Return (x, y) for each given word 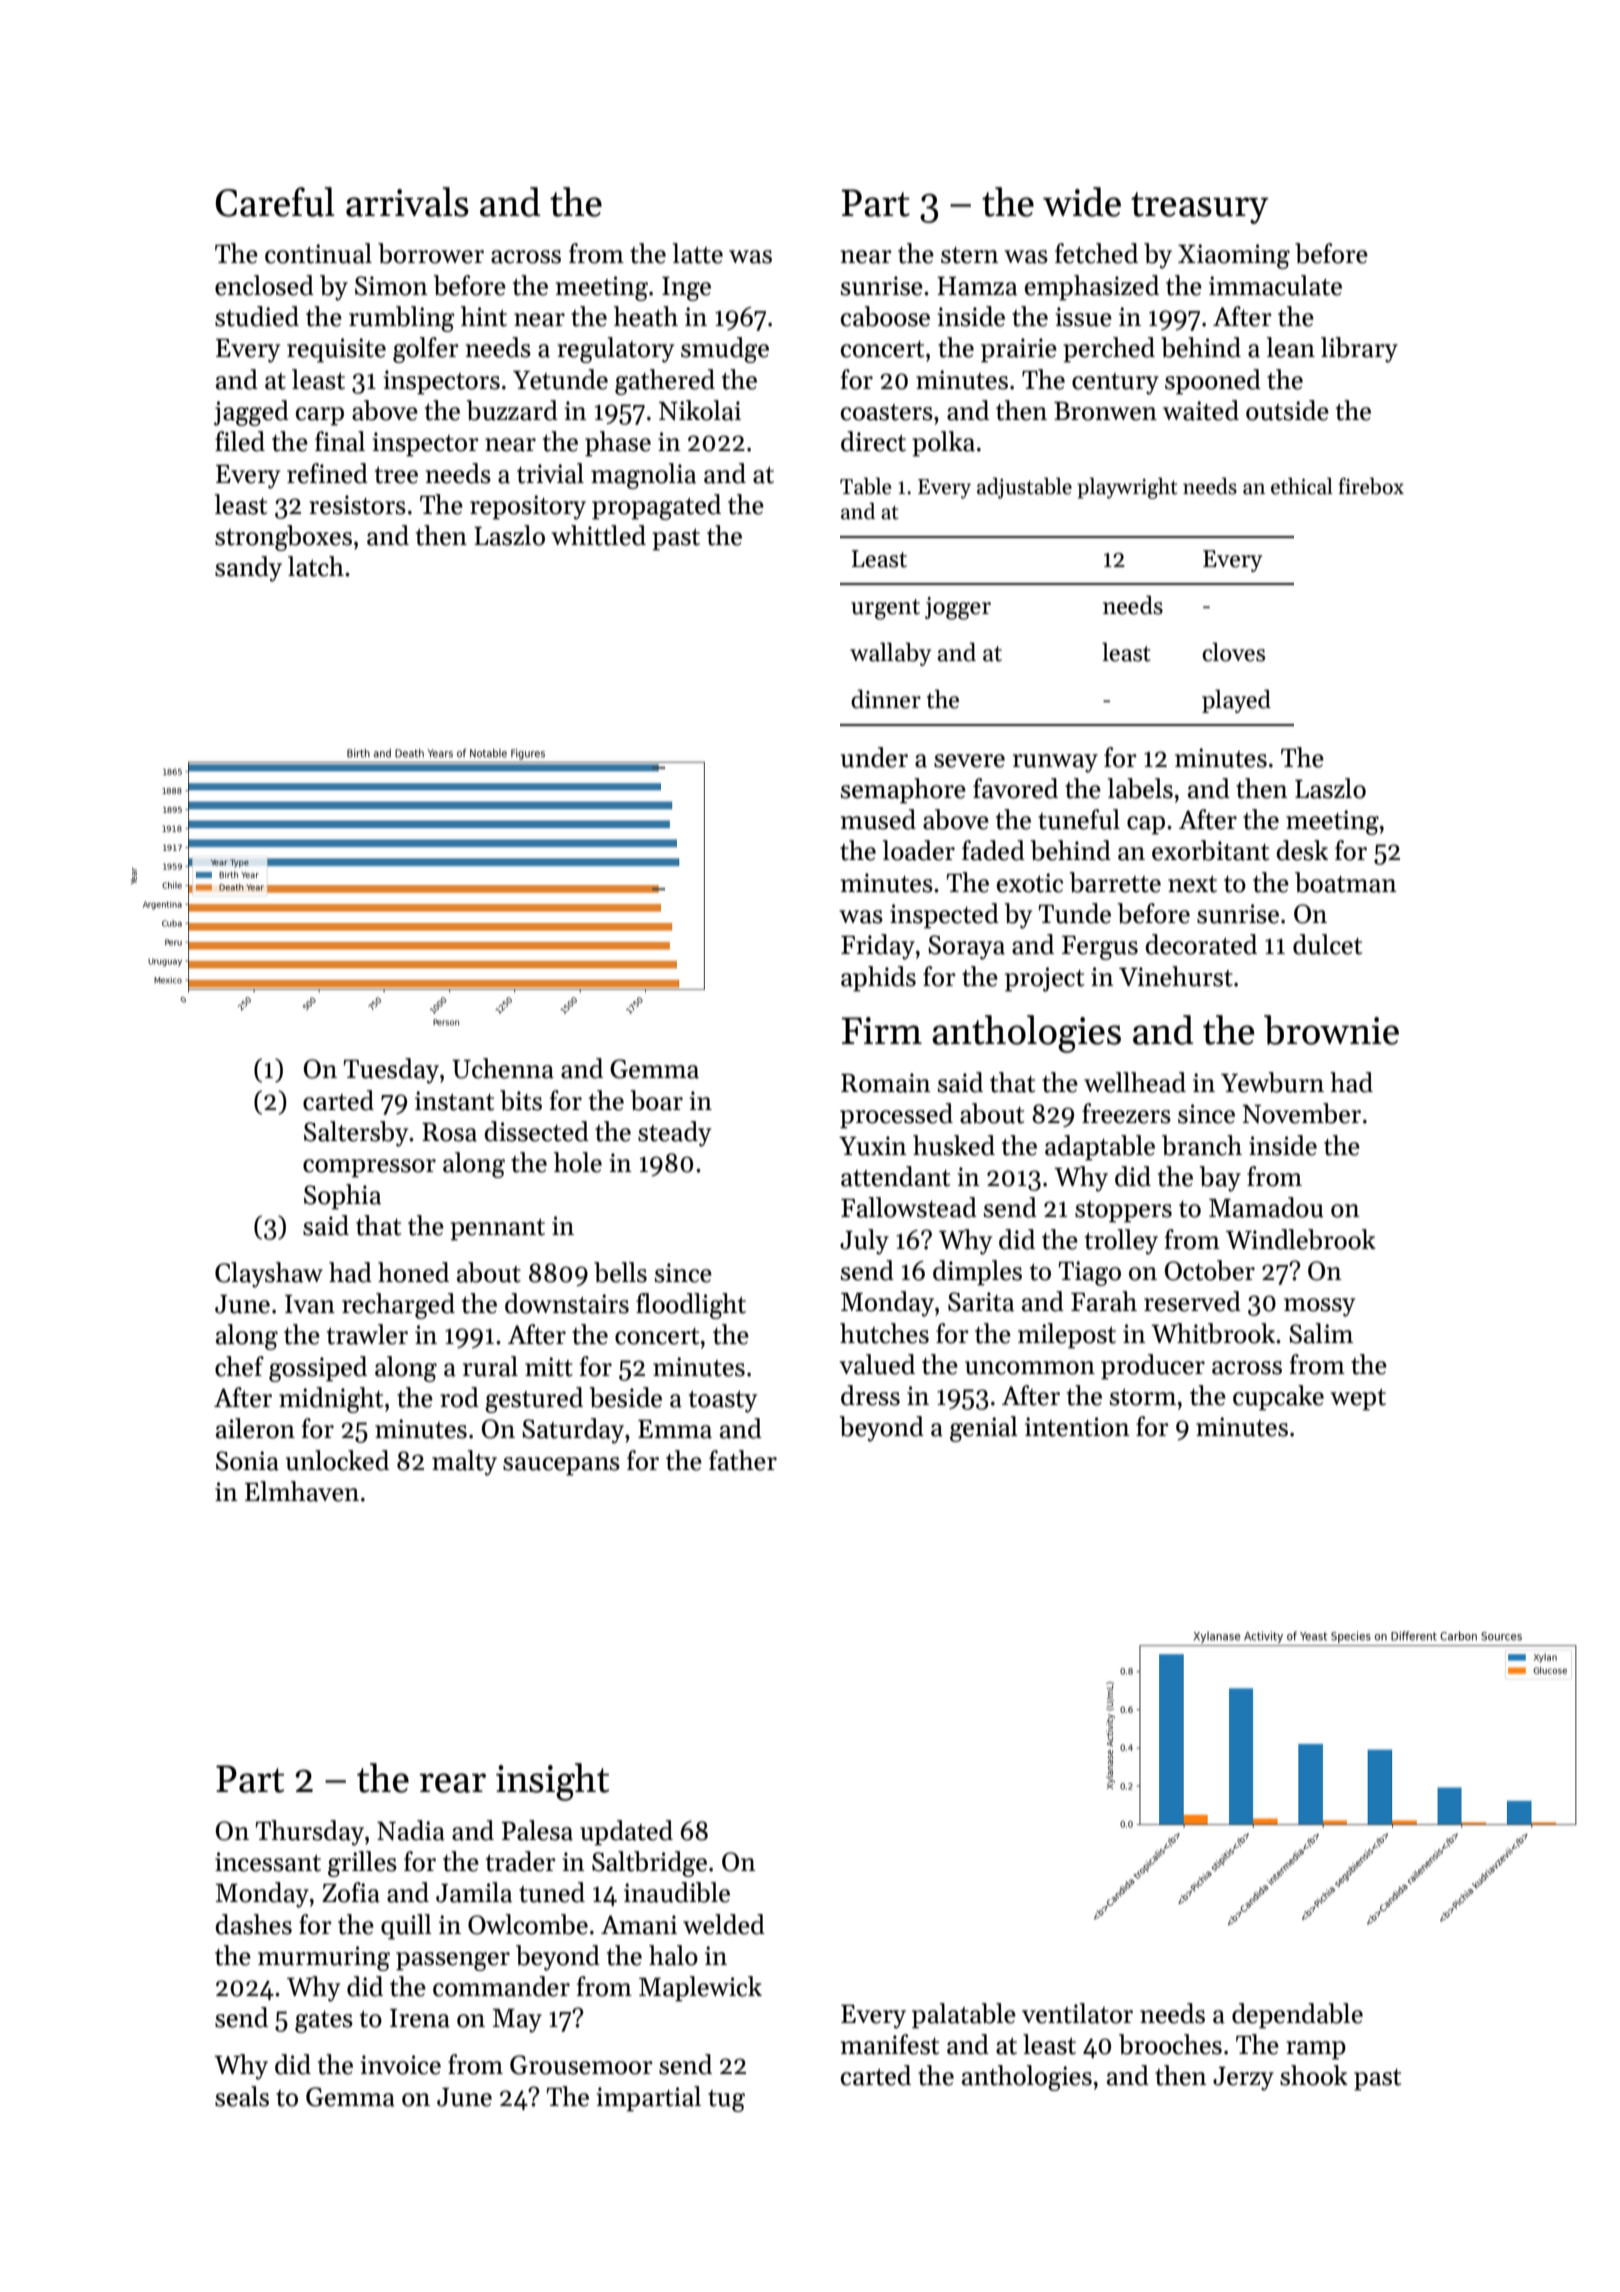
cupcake (1278, 1398)
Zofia (351, 1892)
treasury (1200, 208)
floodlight (691, 1306)
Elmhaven (302, 1491)
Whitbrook (1213, 1333)
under (874, 757)
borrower (431, 253)
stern (970, 255)
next (1192, 884)
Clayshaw (269, 1275)
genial (984, 1429)
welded (724, 1924)
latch (316, 566)
